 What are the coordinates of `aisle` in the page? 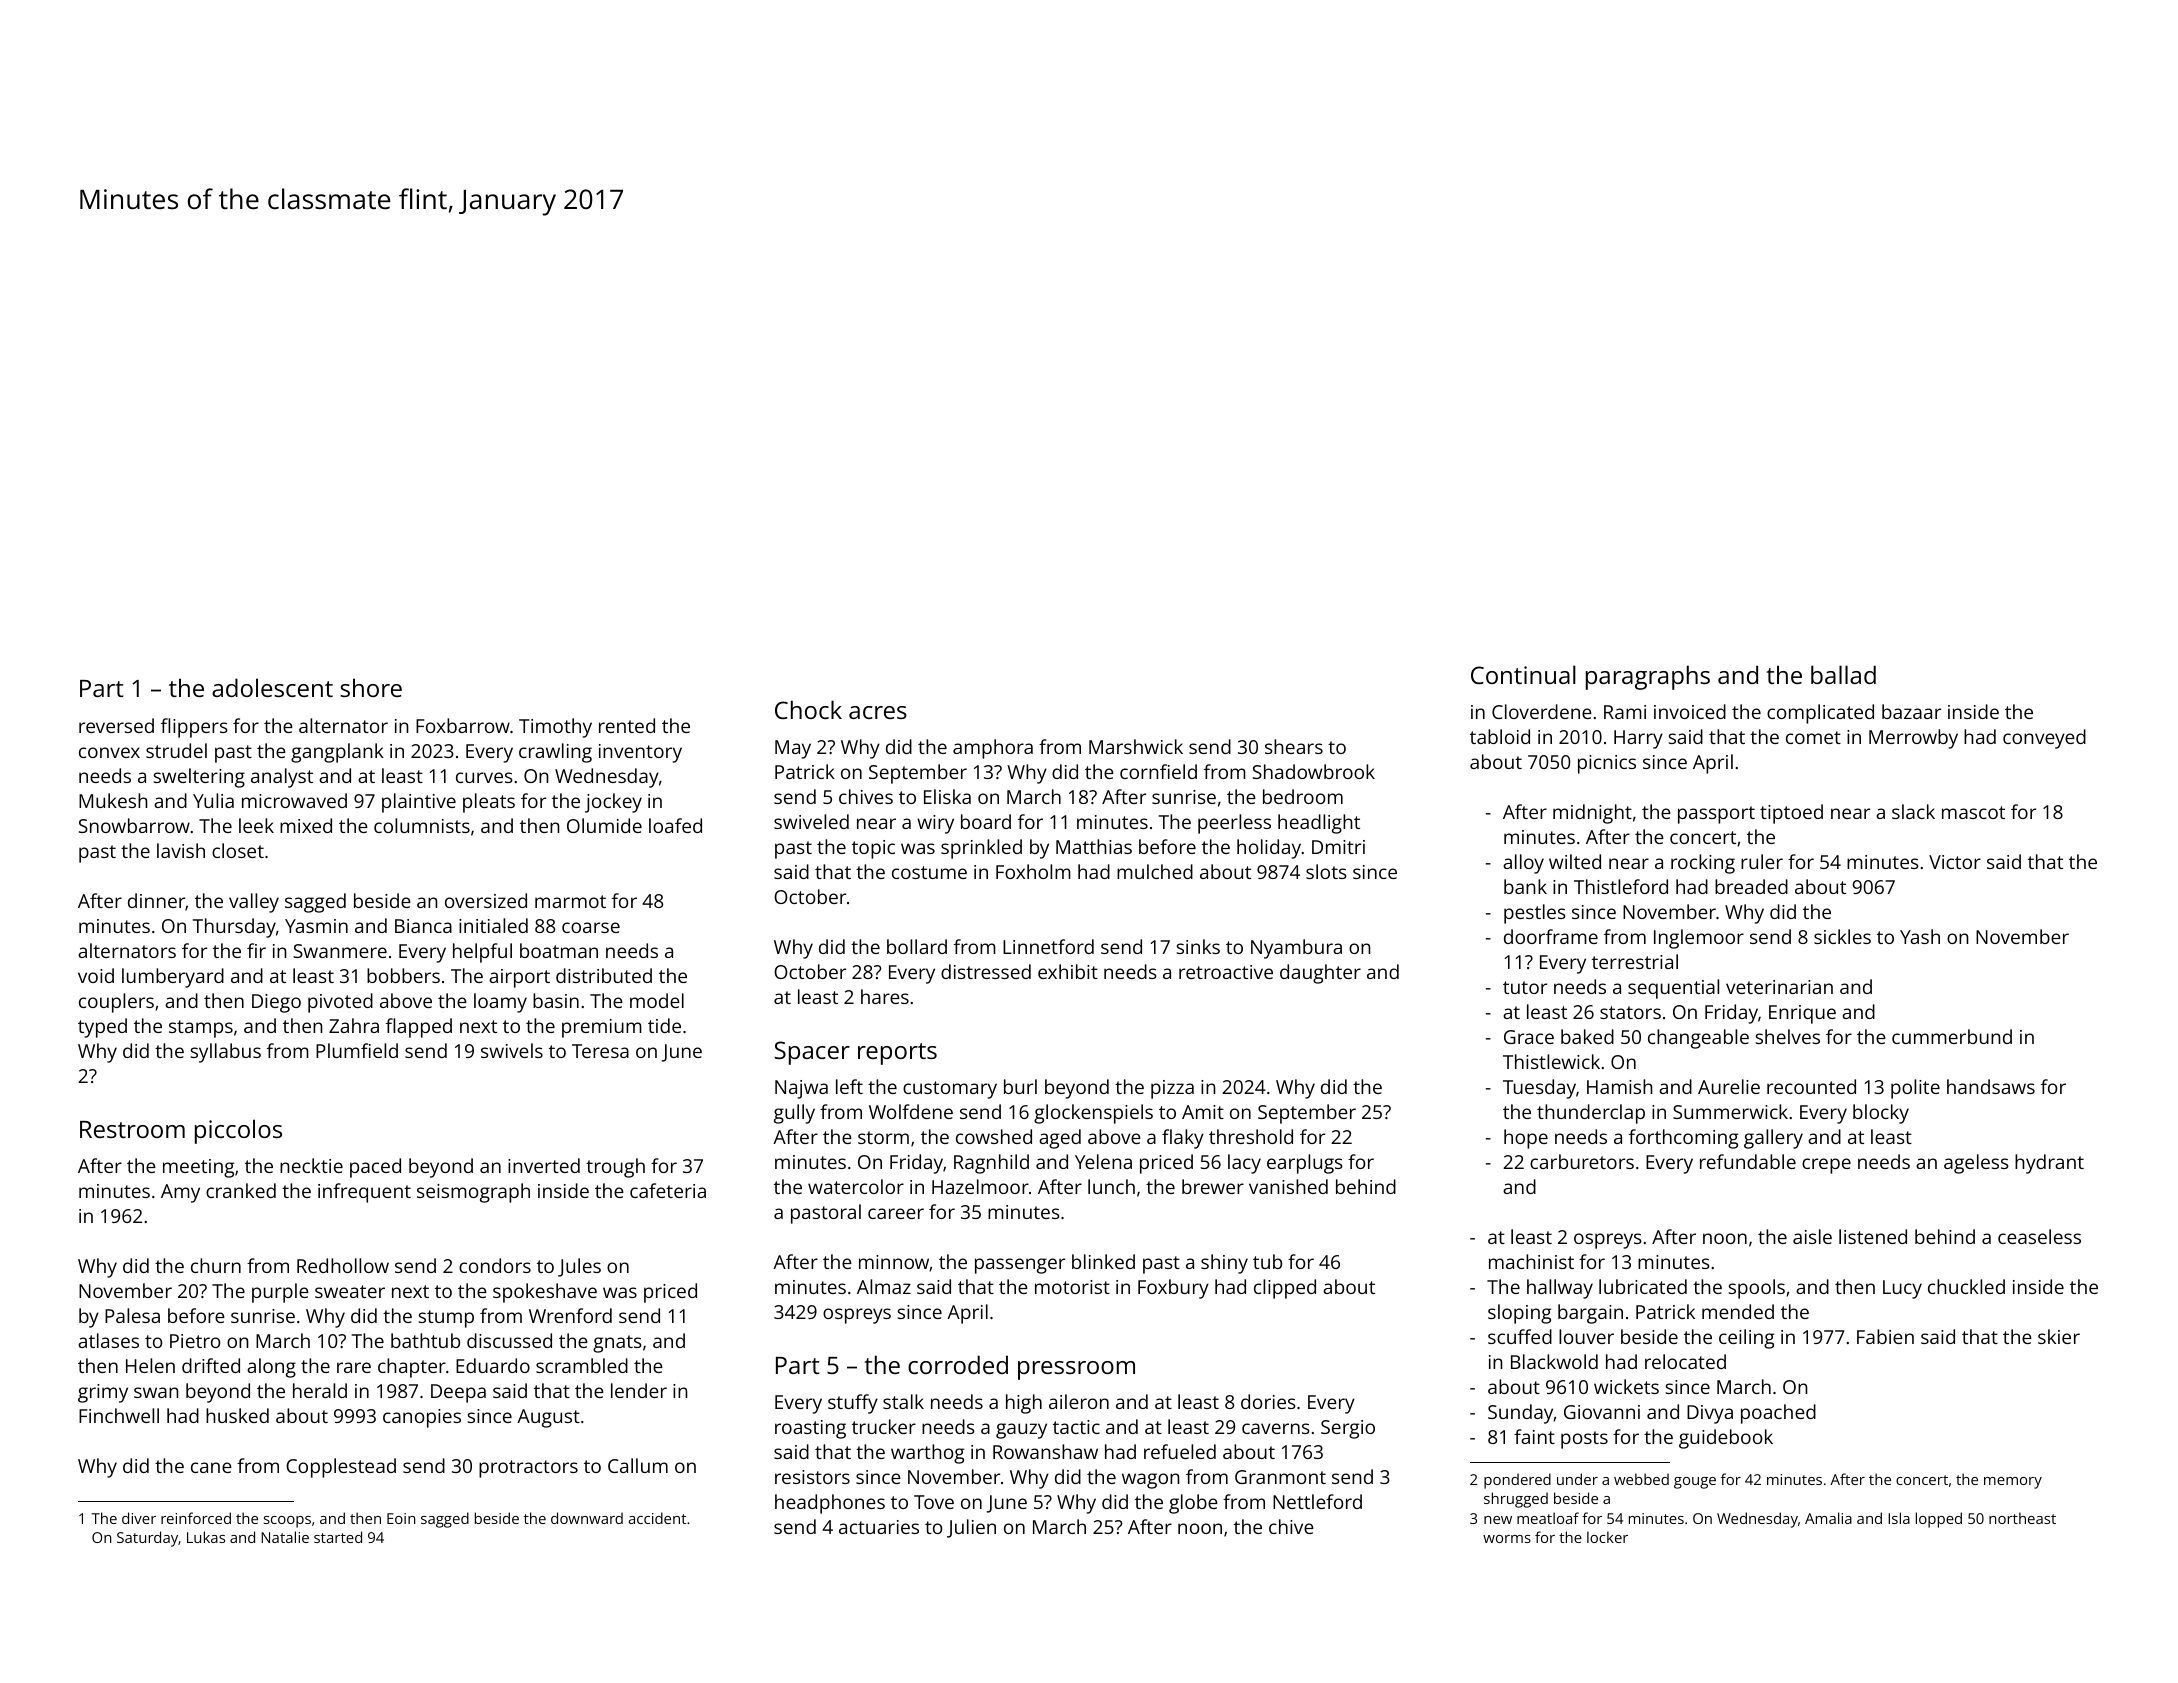 It's located at (1812, 1236).
